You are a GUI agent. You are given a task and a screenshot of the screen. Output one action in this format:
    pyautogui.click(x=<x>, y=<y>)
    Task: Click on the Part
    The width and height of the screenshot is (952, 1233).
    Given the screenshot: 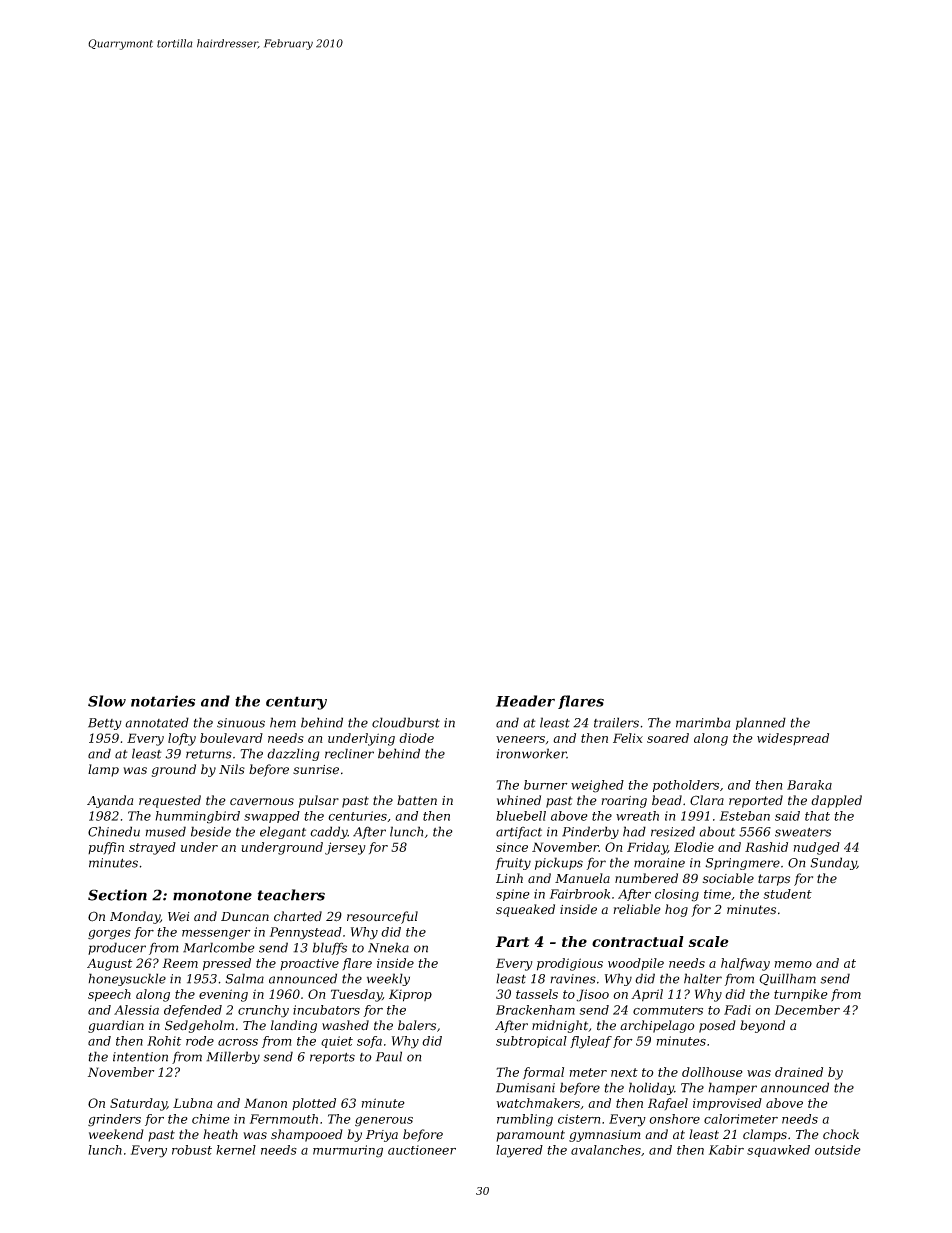 What is the action you would take?
    pyautogui.click(x=512, y=941)
